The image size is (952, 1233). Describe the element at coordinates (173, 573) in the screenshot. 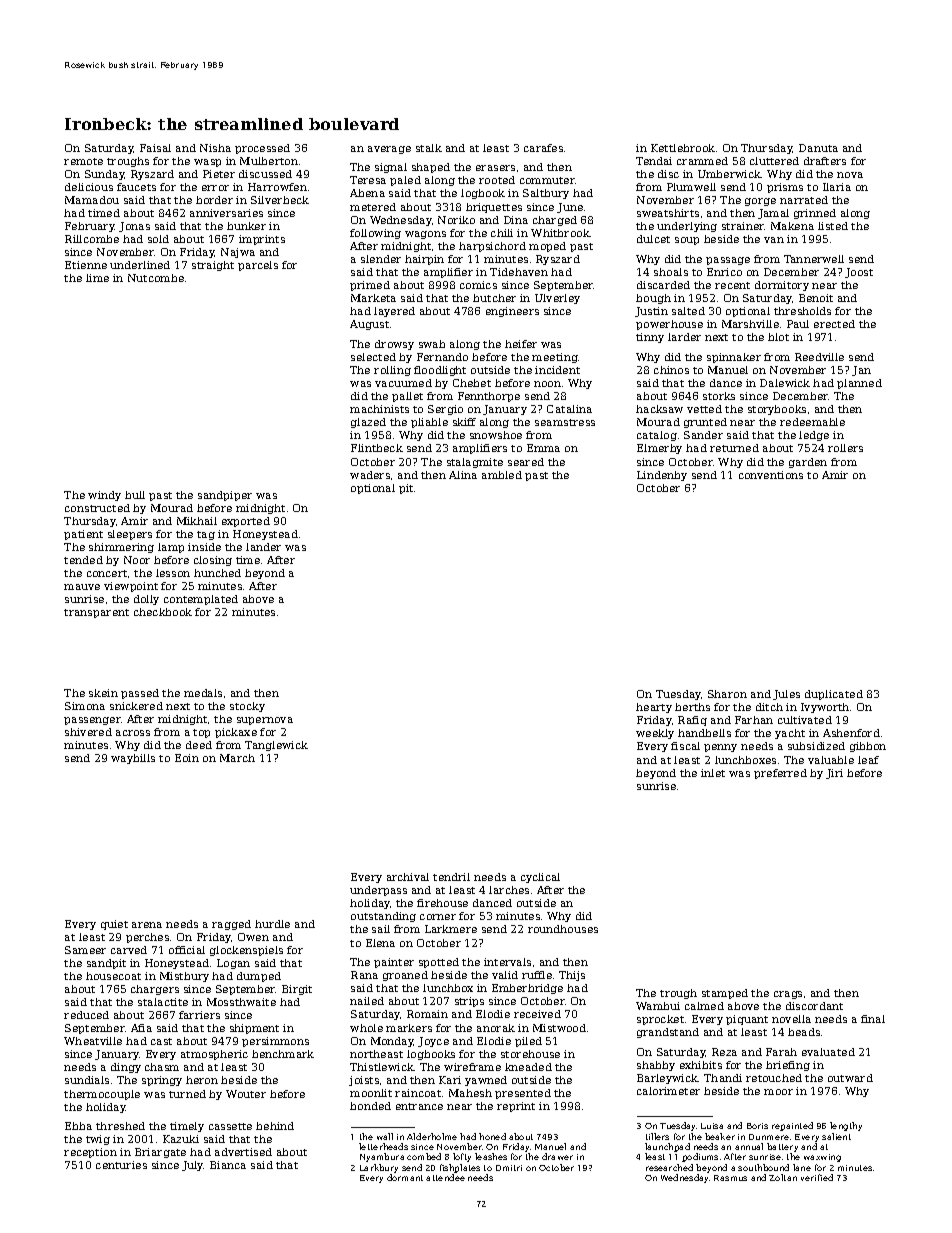

I see `lesson` at that location.
